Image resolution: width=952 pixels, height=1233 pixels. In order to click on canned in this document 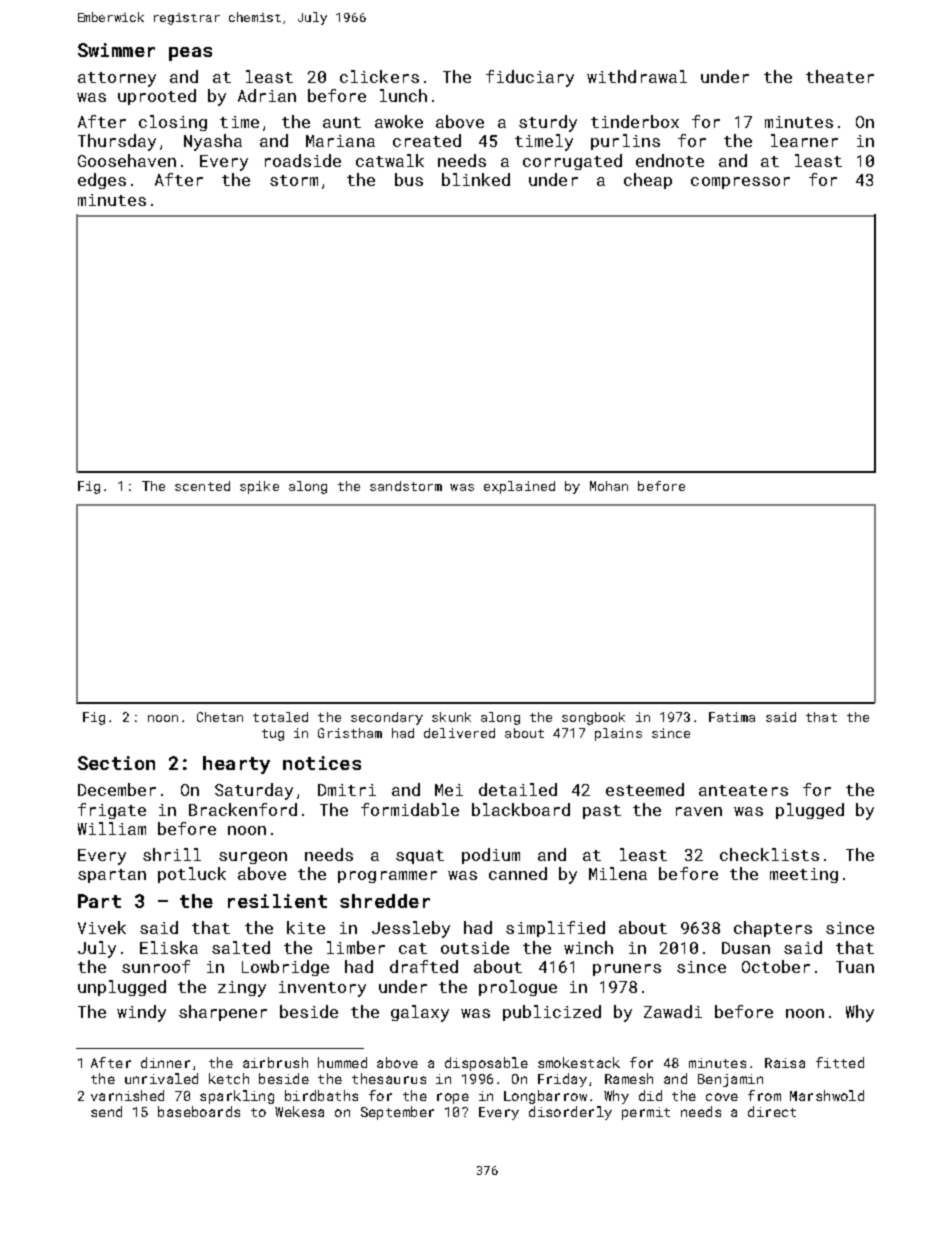, I will do `click(518, 873)`.
